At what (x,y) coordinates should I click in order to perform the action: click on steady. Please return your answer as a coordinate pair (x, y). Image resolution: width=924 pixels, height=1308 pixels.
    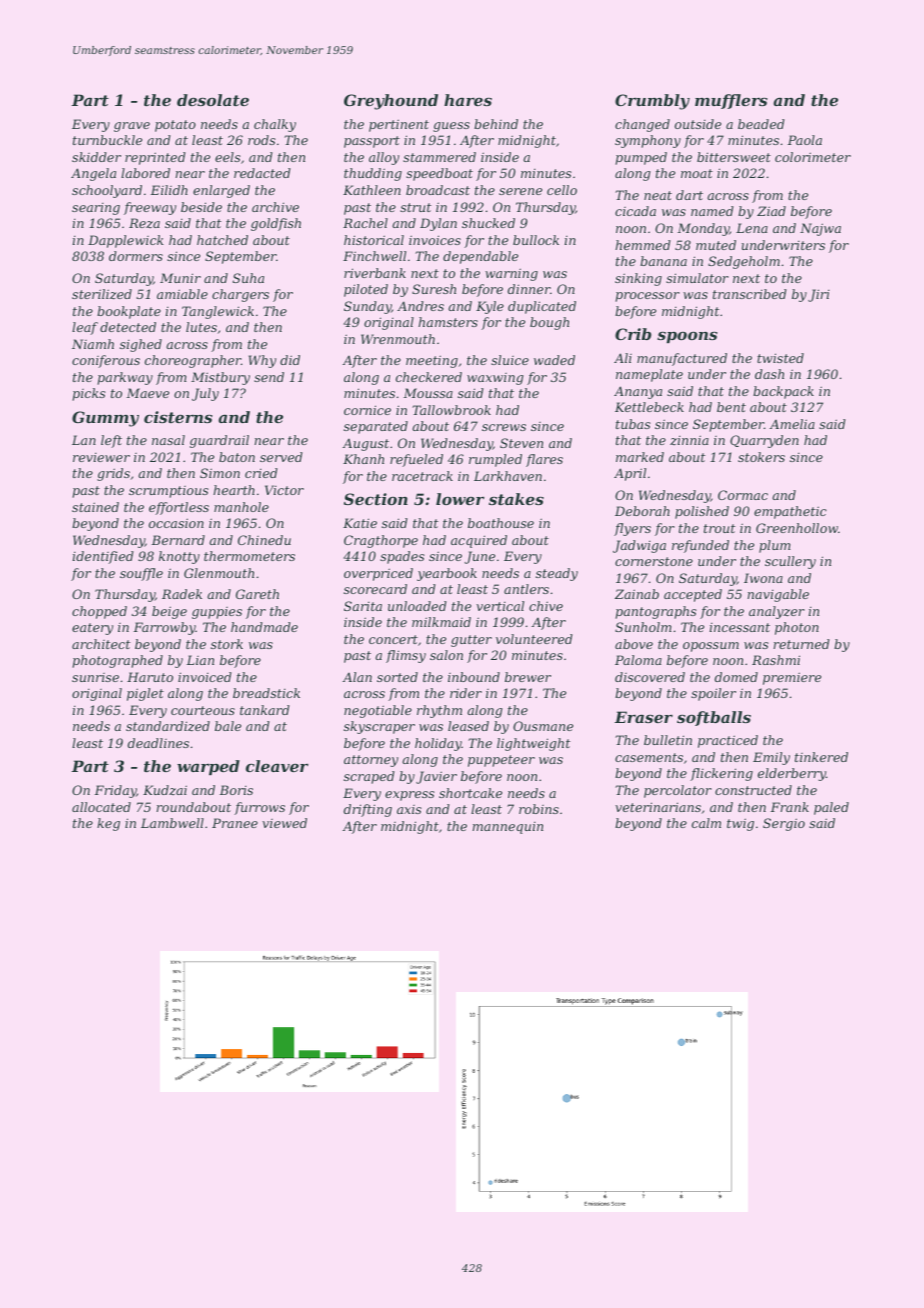
    Looking at the image, I should click on (557, 574).
